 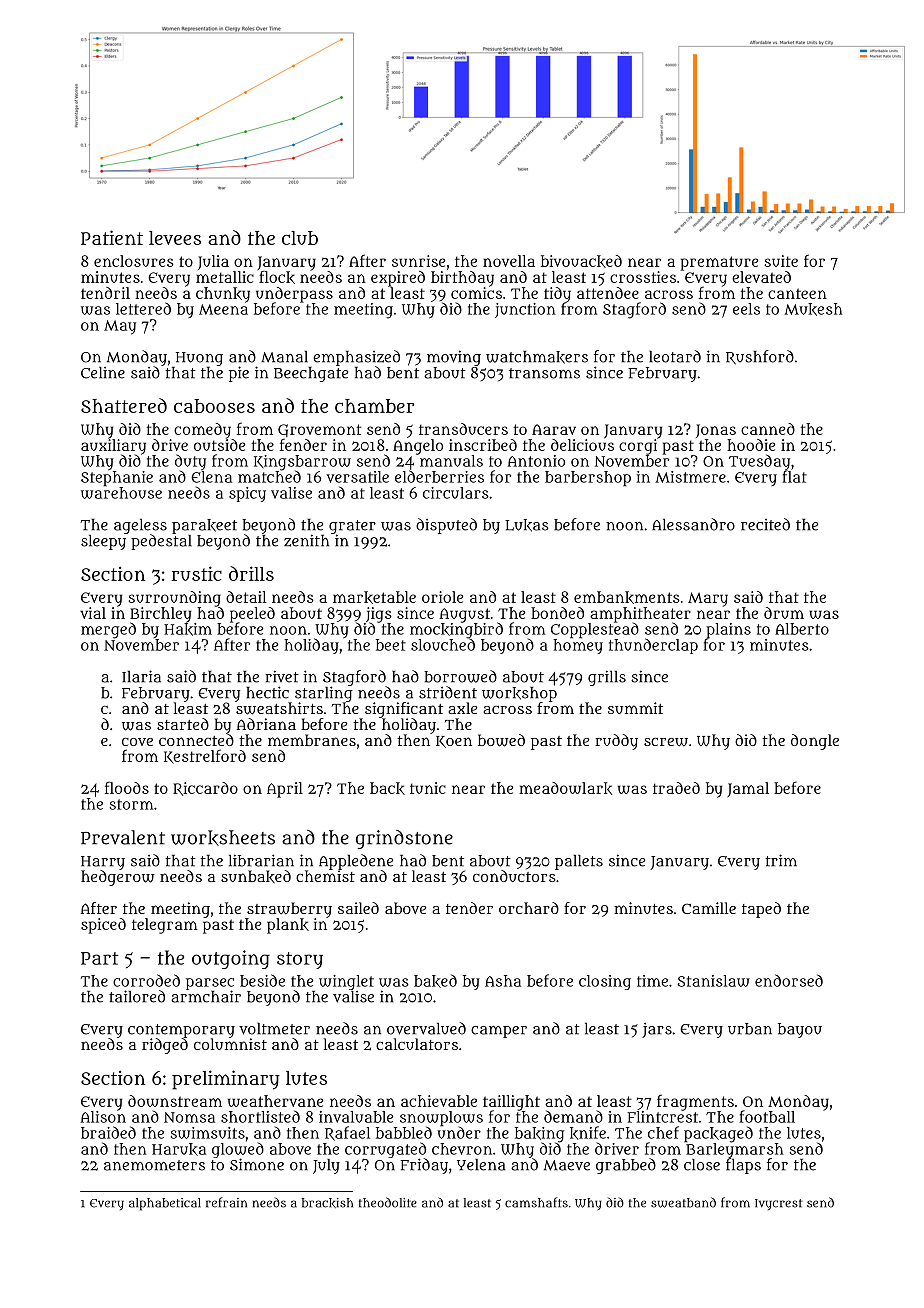 What do you see at coordinates (439, 1101) in the page?
I see `achievable` at bounding box center [439, 1101].
